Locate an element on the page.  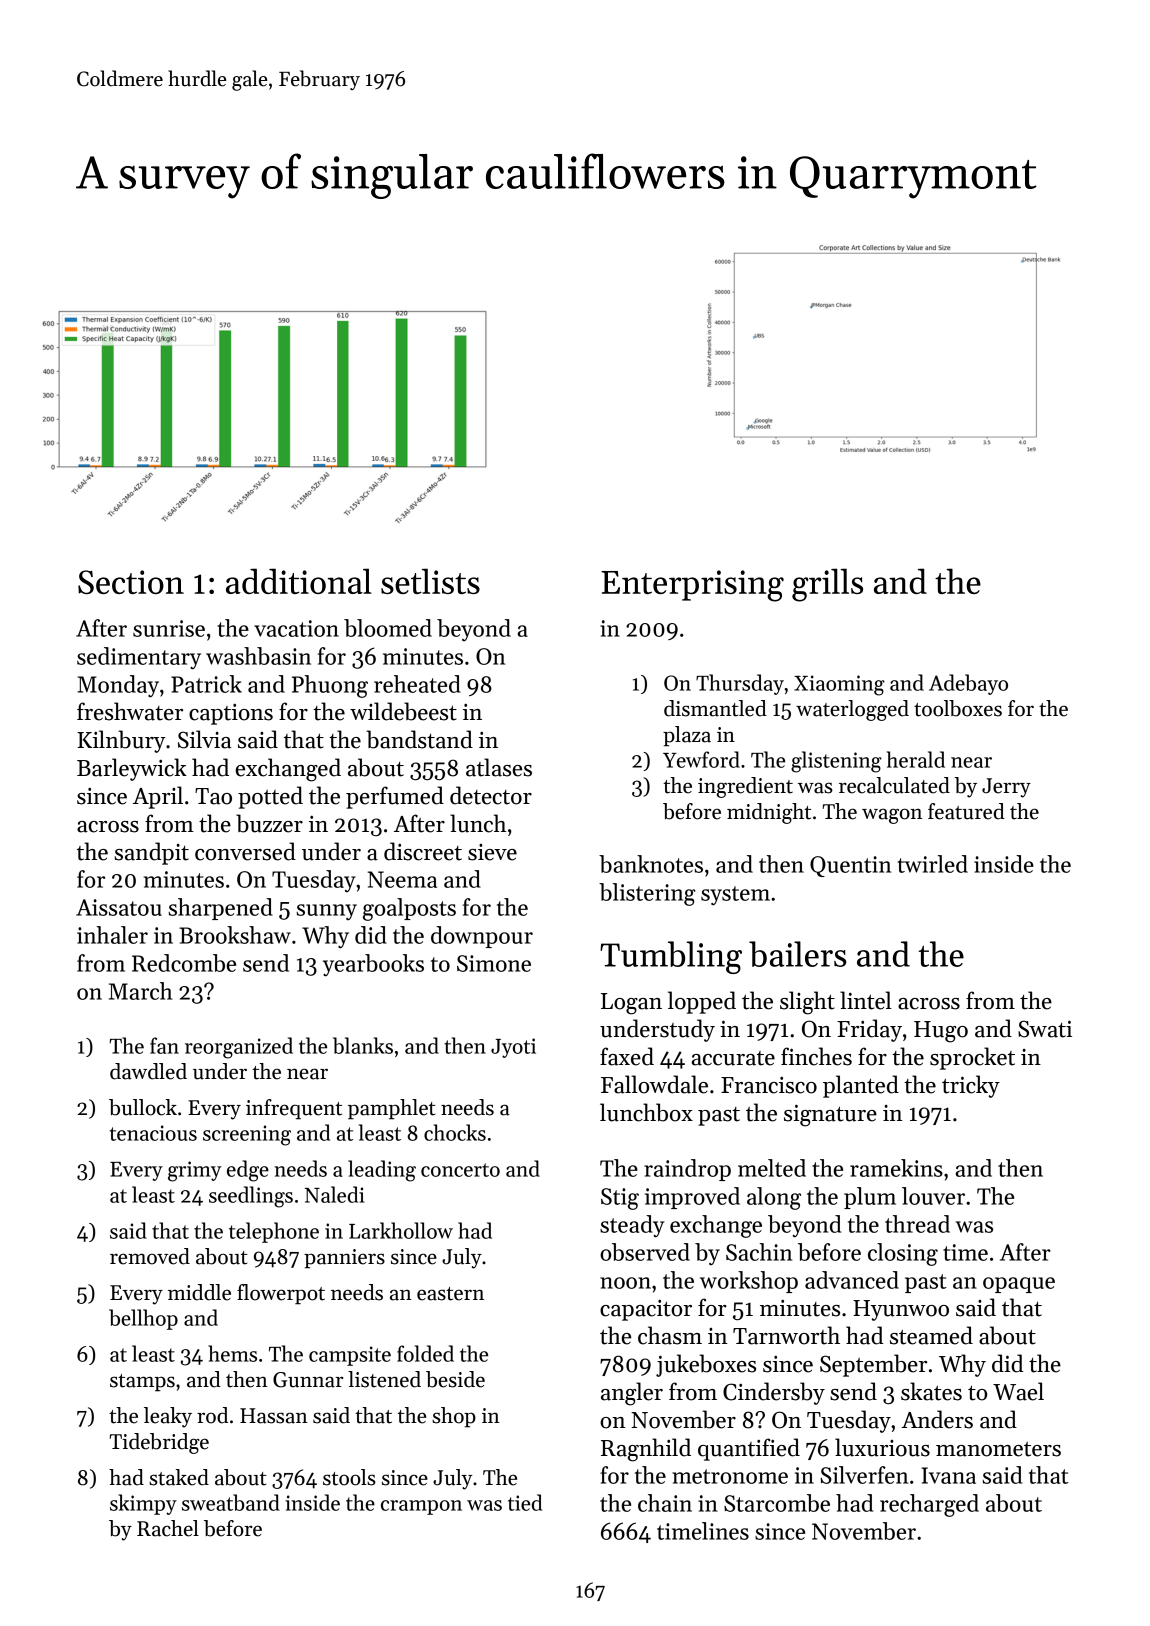
setlists is located at coordinates (430, 581).
